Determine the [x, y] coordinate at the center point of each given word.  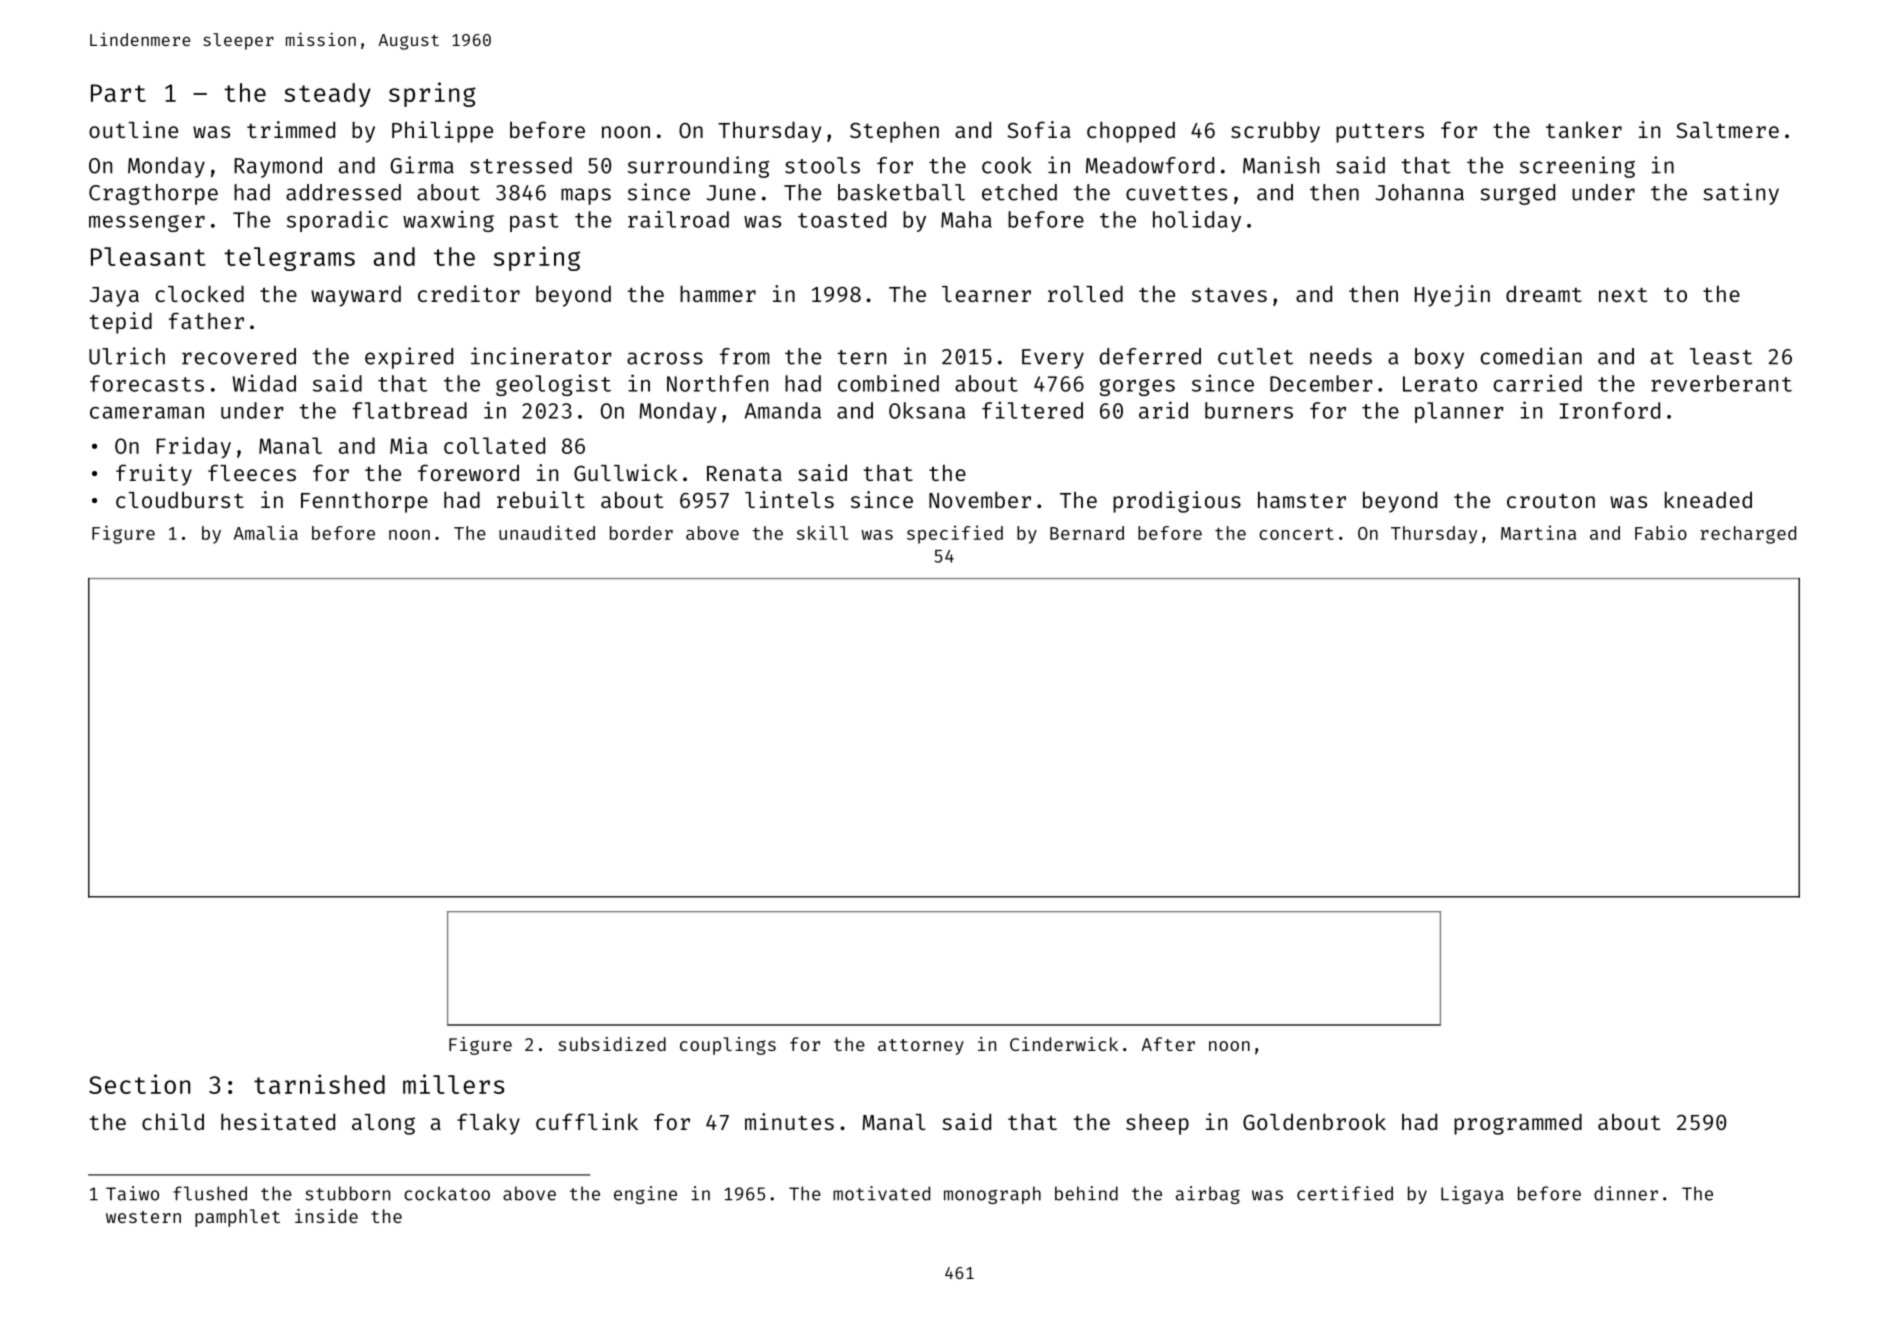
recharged [1748, 535]
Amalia [266, 532]
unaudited [547, 532]
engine [645, 1195]
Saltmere [1727, 130]
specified [955, 534]
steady [327, 95]
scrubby [1275, 132]
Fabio [1661, 532]
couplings [728, 1046]
